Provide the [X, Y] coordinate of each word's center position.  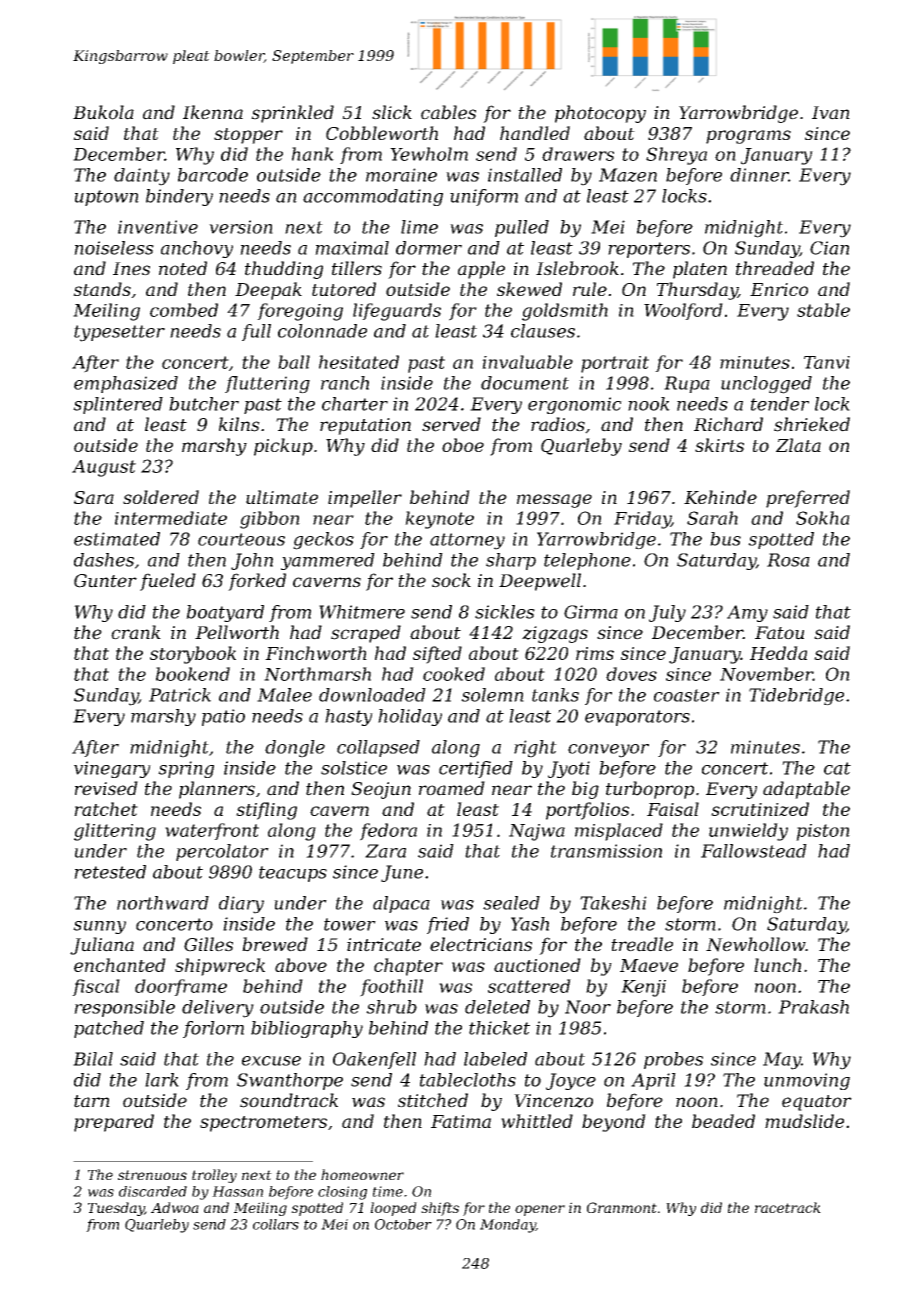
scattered [529, 986]
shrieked [812, 424]
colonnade [322, 331]
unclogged [766, 385]
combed [184, 310]
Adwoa [175, 1207]
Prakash [813, 1007]
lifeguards [397, 312]
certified [476, 769]
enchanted [120, 965]
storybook [193, 655]
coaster [687, 695]
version [241, 227]
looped [393, 1209]
